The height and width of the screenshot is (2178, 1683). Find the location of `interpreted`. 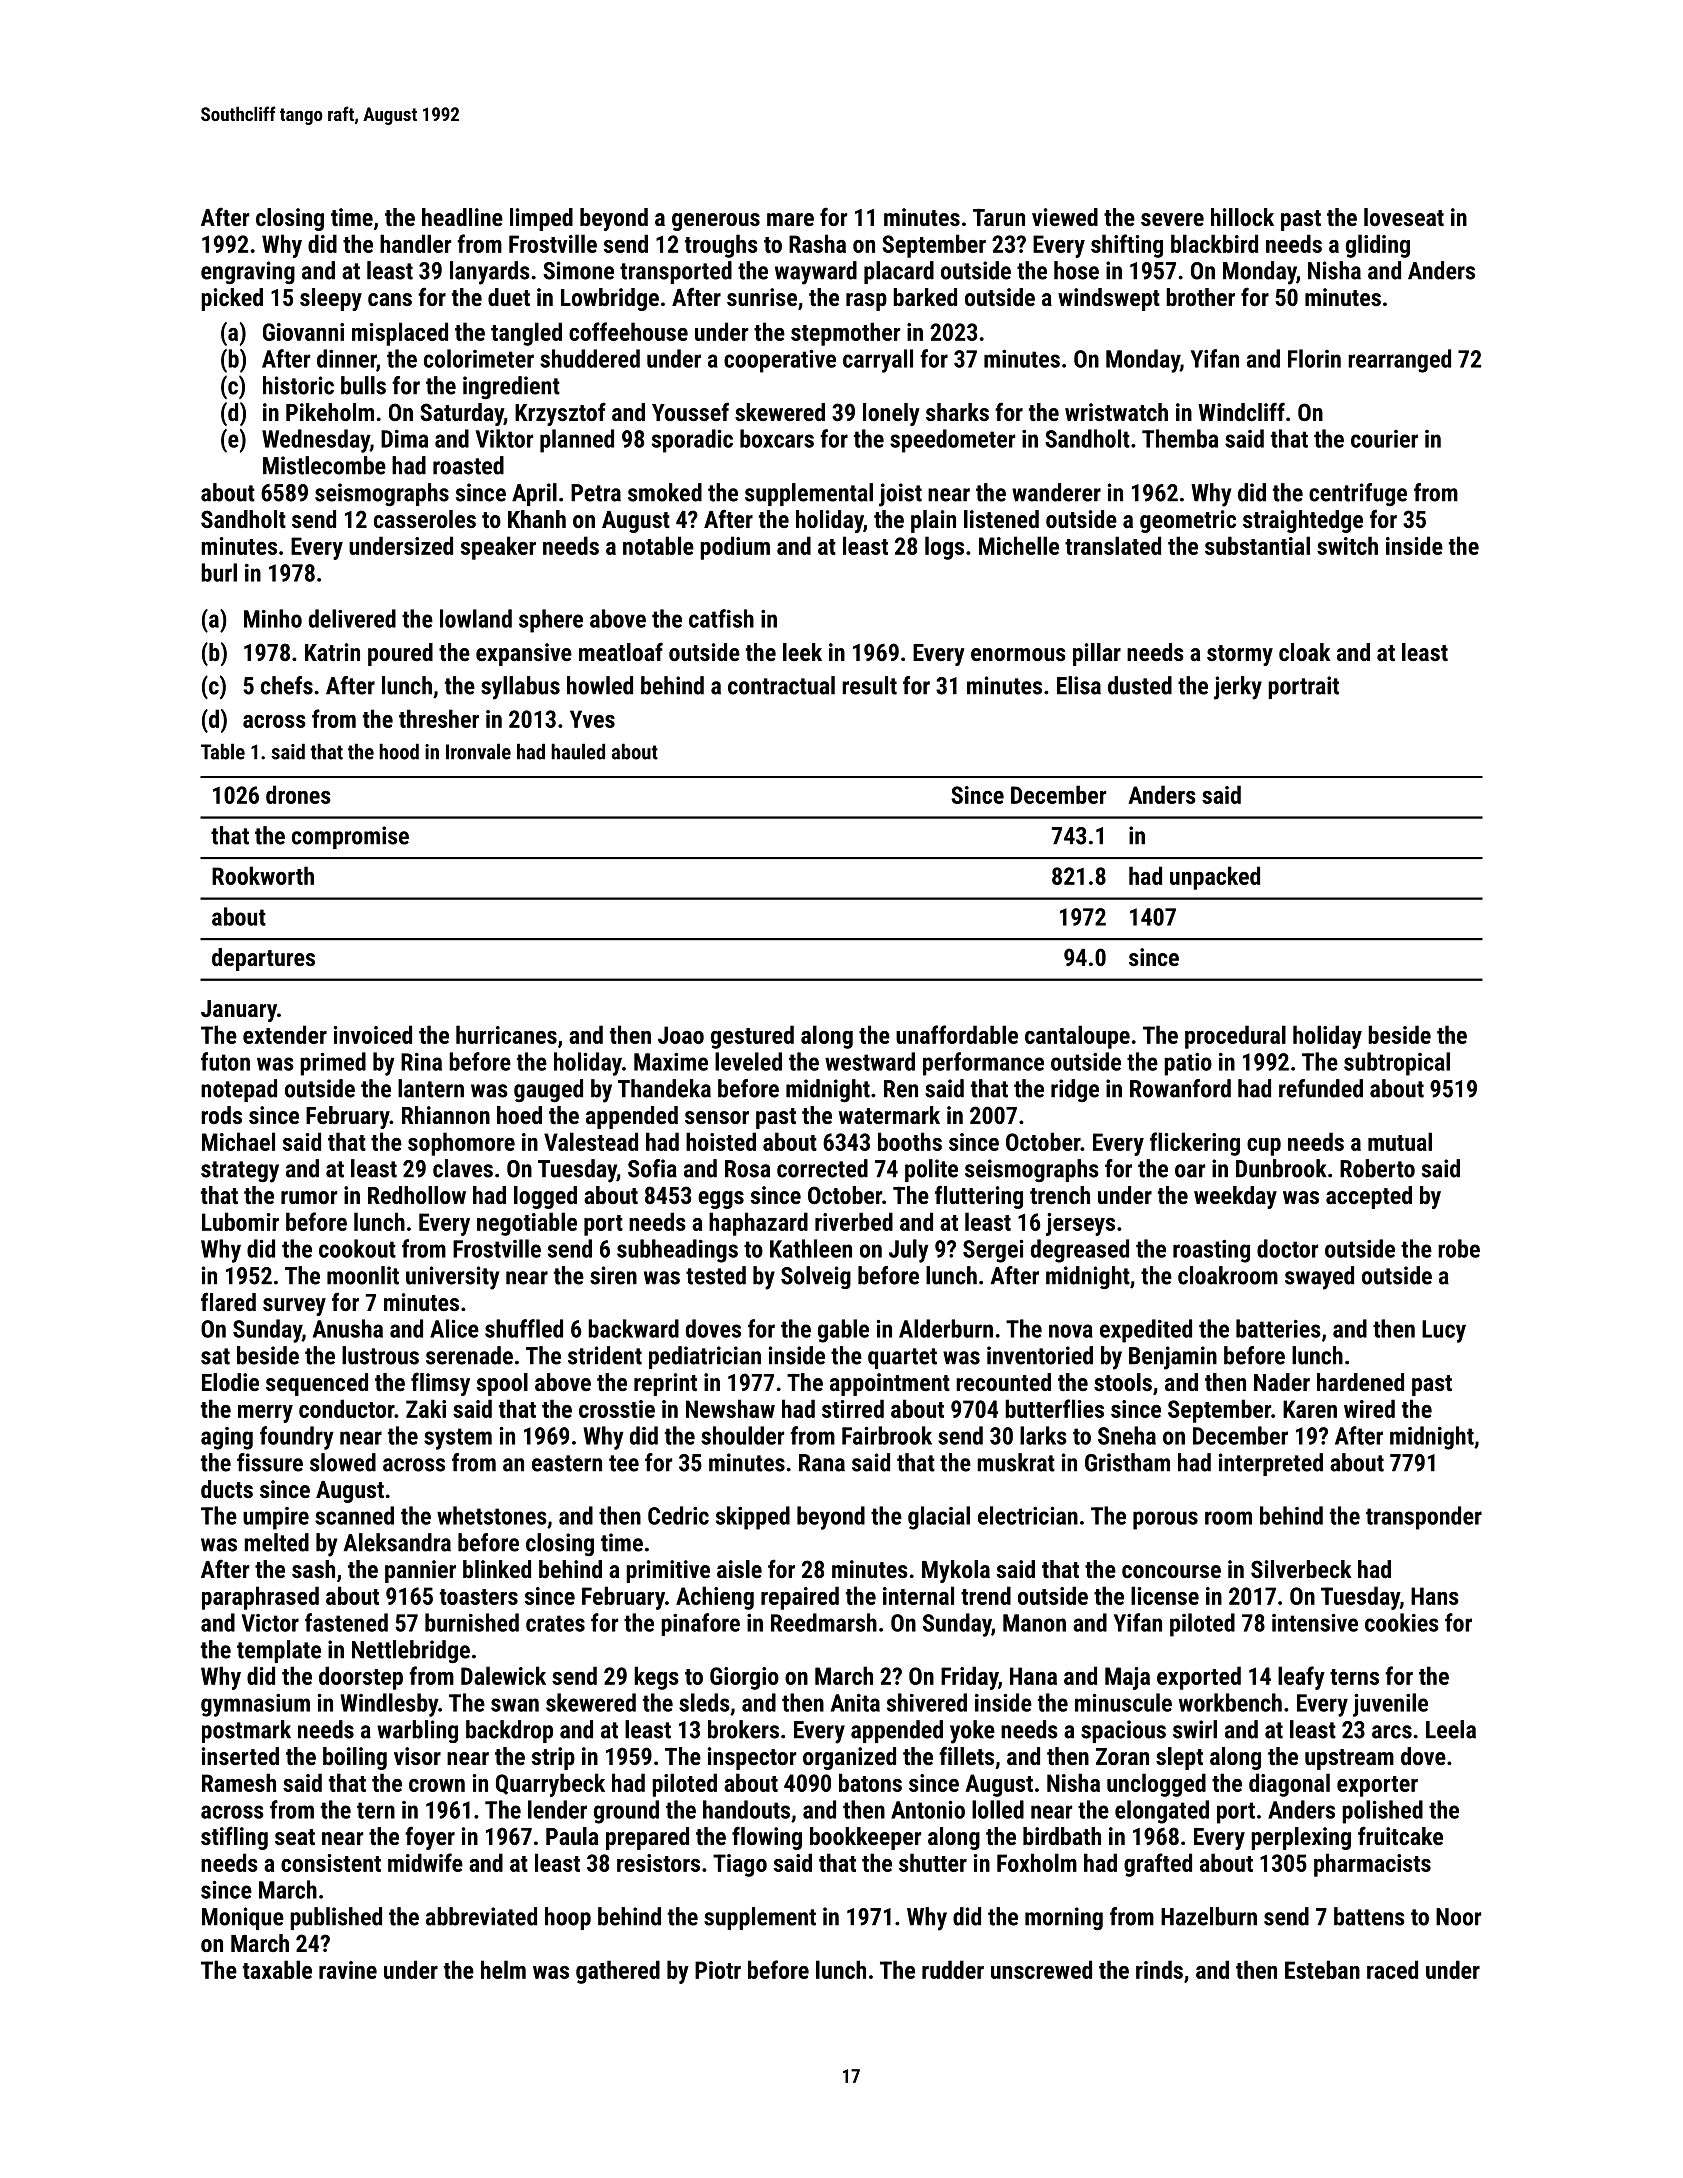

interpreted is located at coordinates (1271, 1464).
